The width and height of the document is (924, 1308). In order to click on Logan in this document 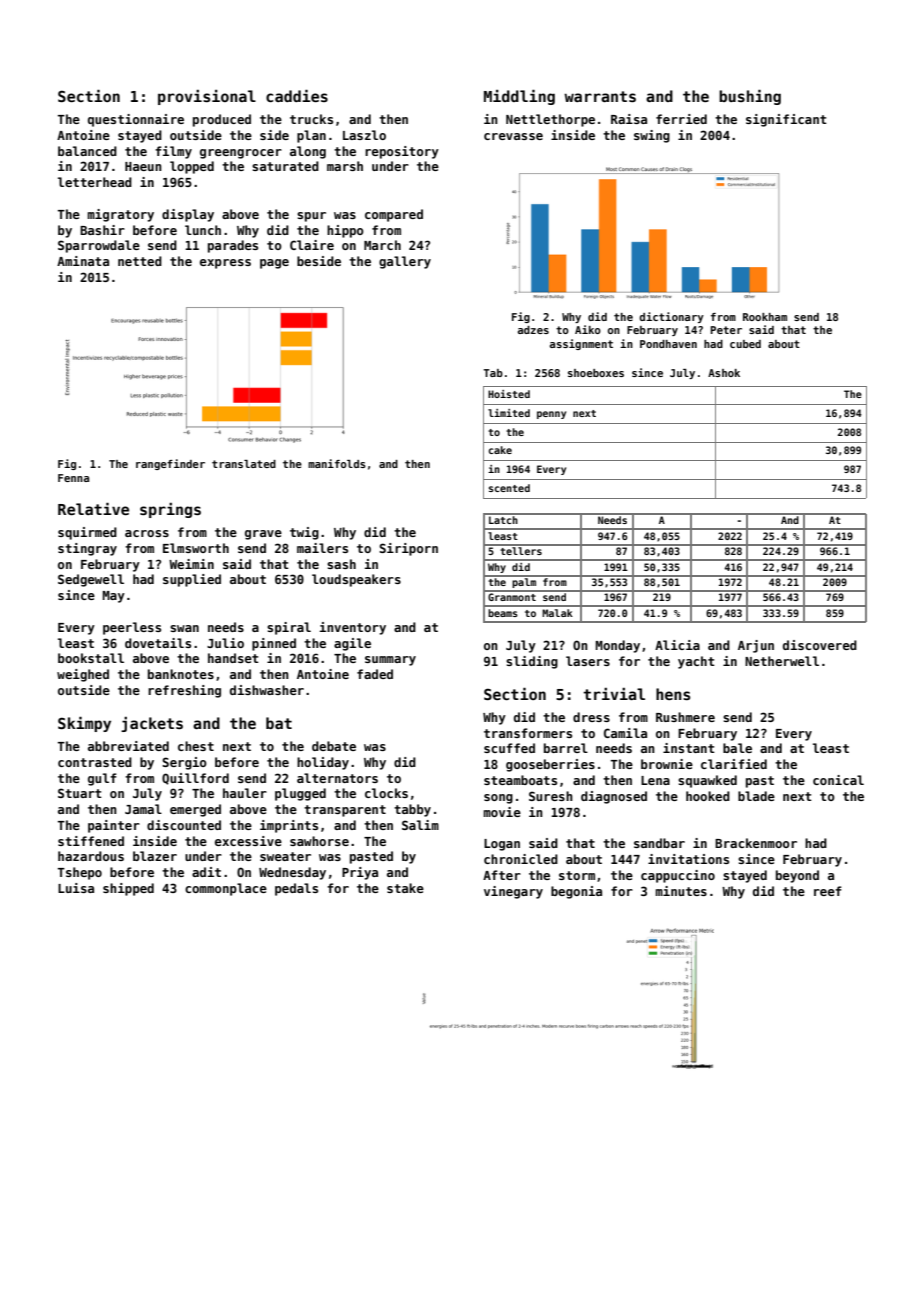, I will do `click(502, 845)`.
